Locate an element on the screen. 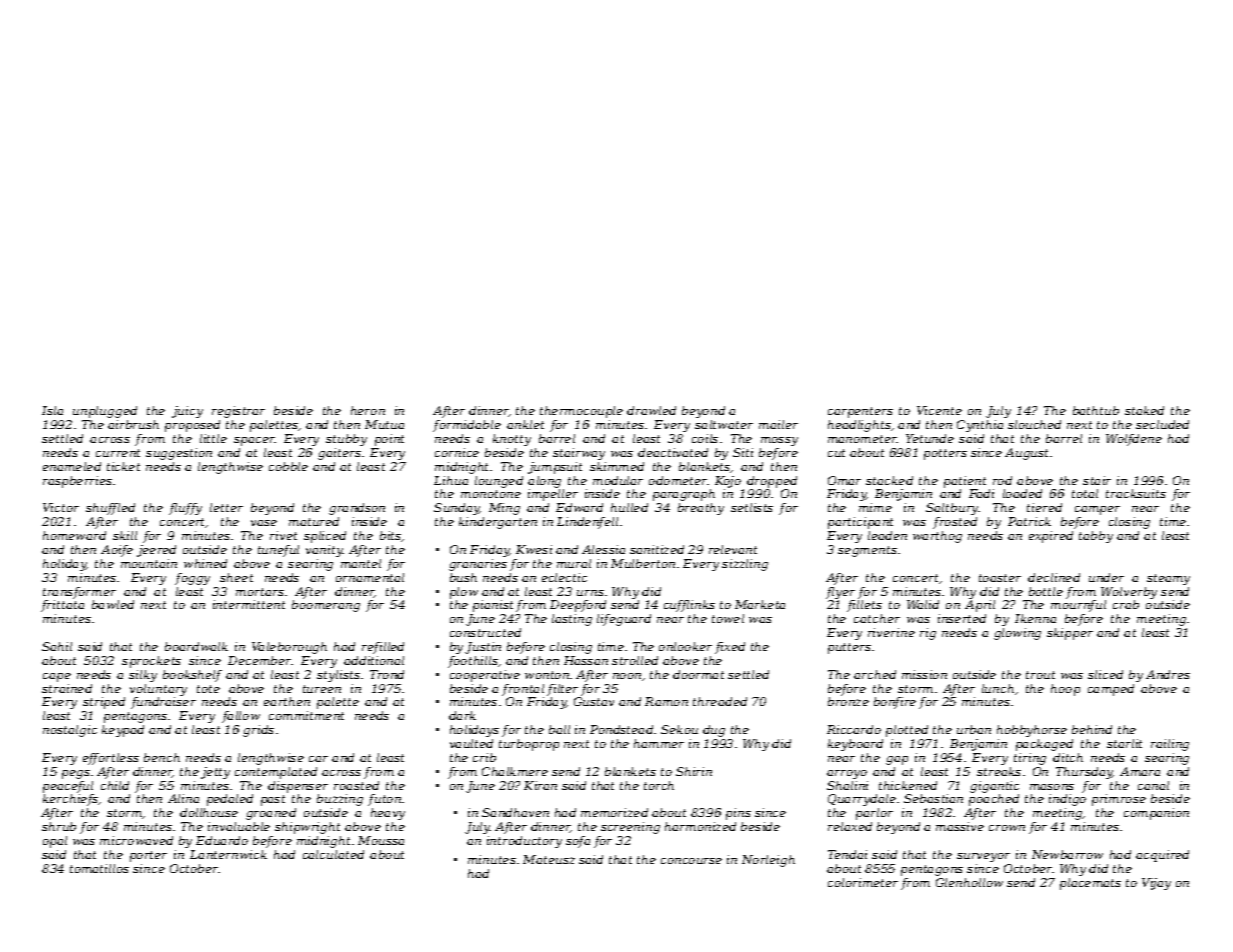 The height and width of the screenshot is (952, 1233). bathtub is located at coordinates (1096, 410).
